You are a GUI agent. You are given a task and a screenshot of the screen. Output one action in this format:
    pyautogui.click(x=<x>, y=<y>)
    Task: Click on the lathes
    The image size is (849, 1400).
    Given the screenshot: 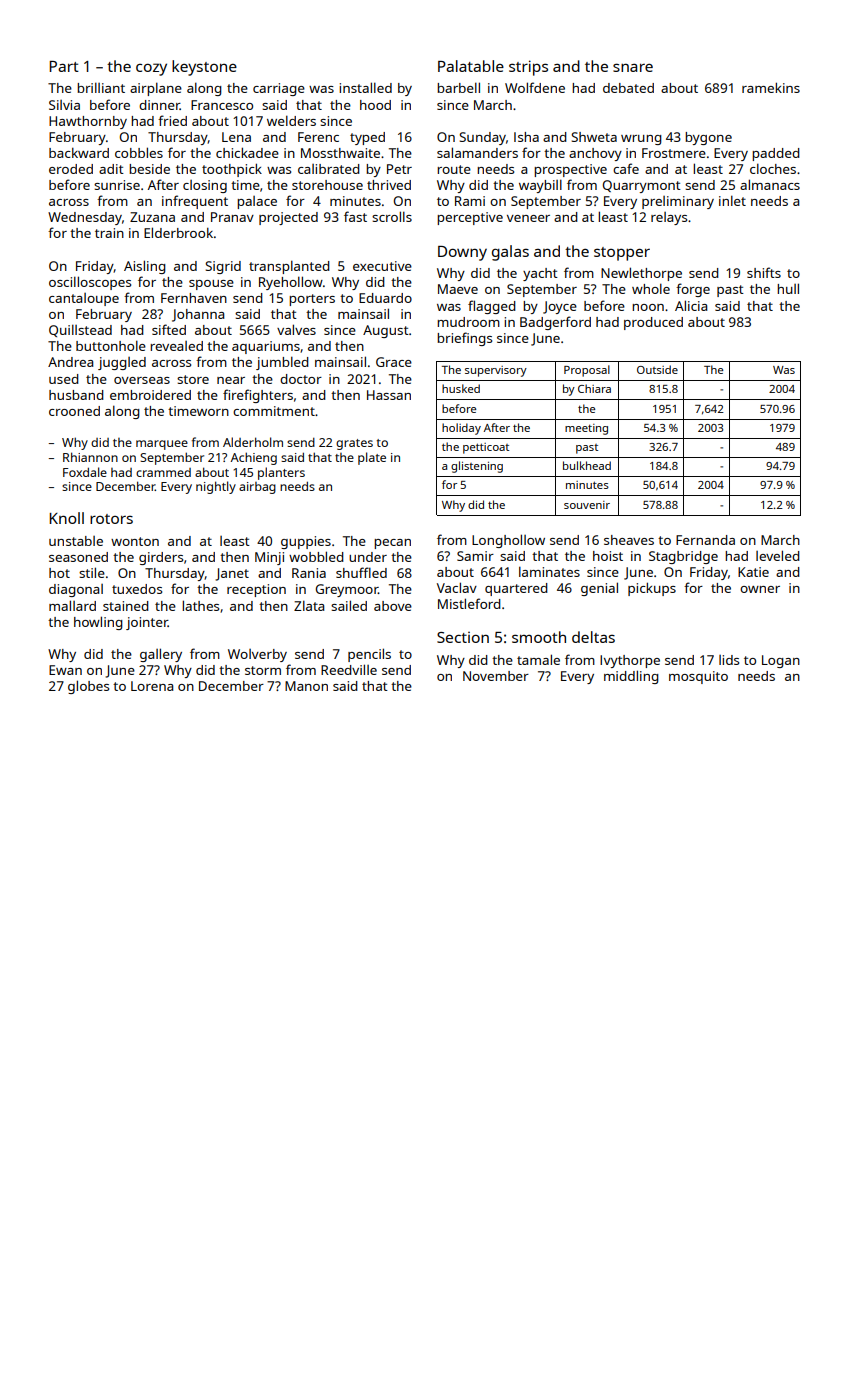 What is the action you would take?
    pyautogui.click(x=200, y=605)
